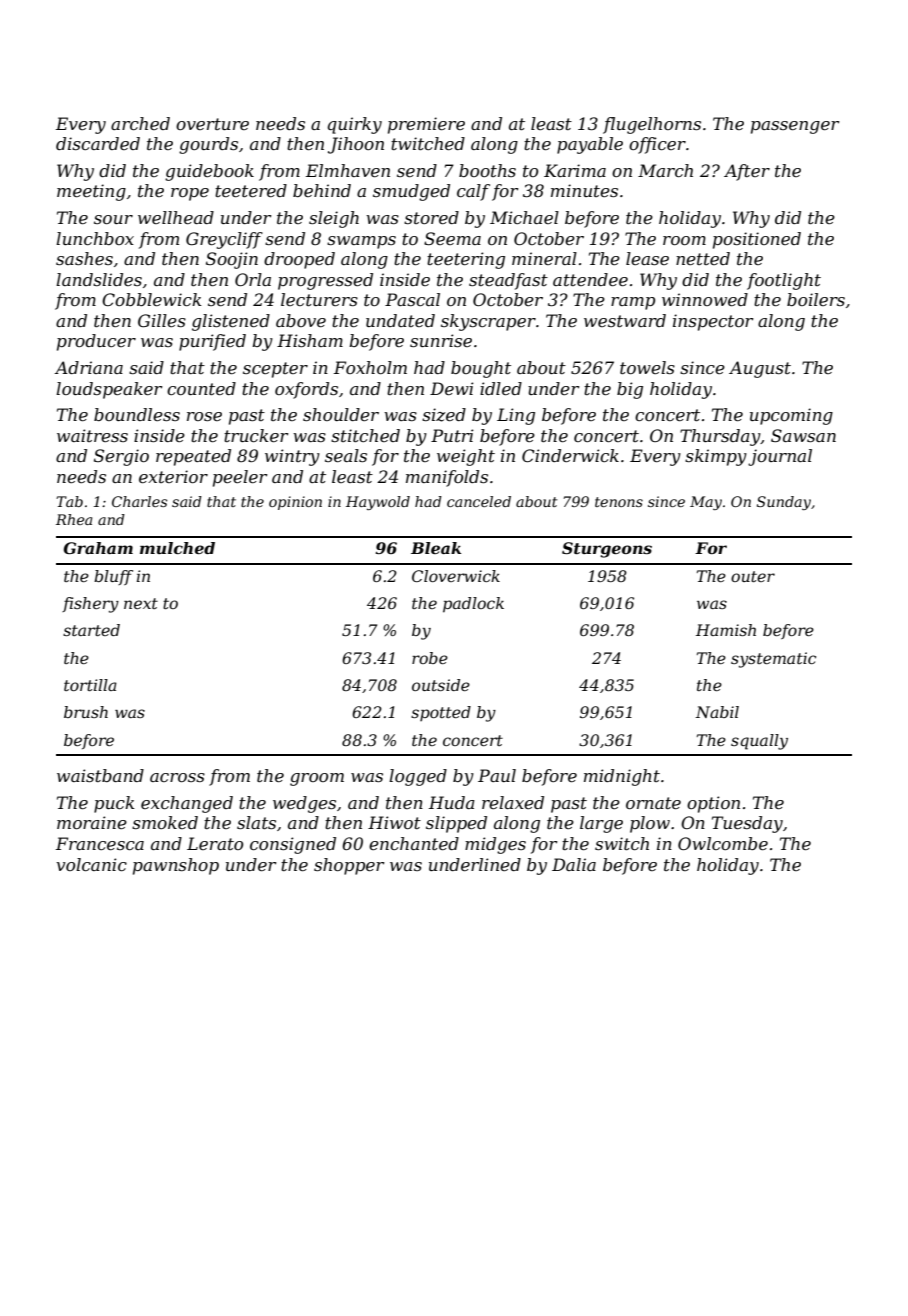  Describe the element at coordinates (212, 124) in the screenshot. I see `overture` at that location.
